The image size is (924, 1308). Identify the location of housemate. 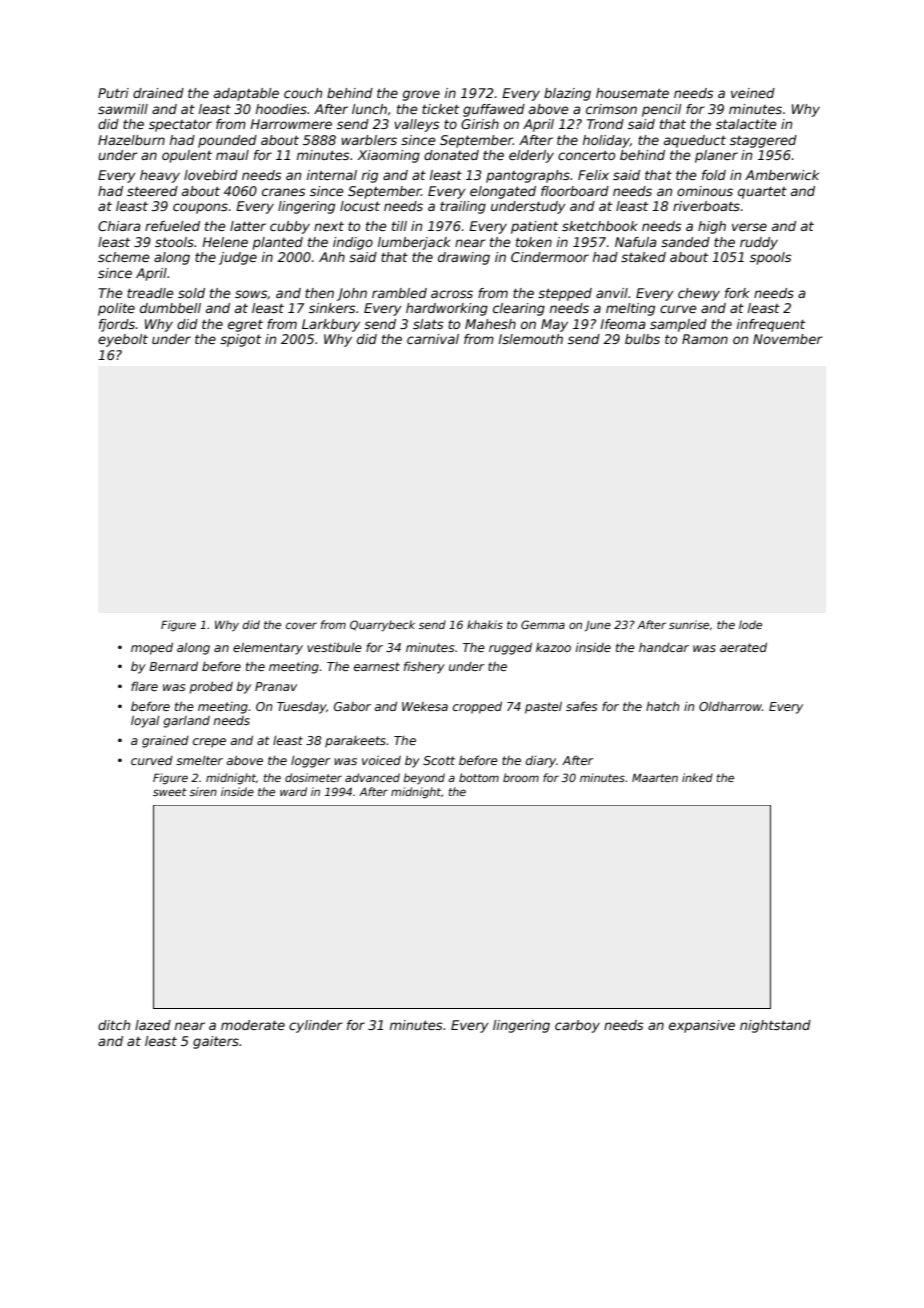
(632, 93).
